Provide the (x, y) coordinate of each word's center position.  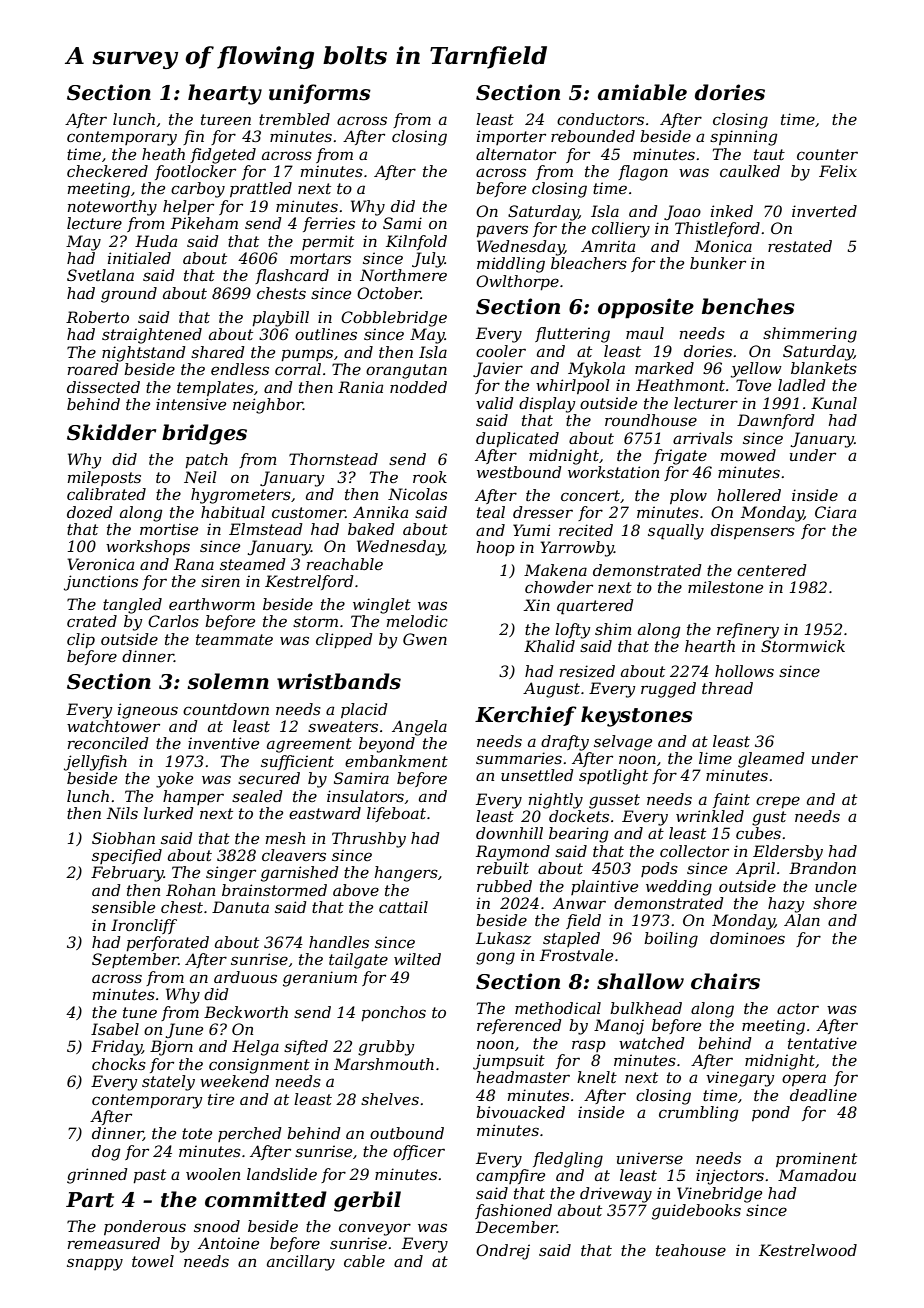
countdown (226, 709)
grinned (97, 1176)
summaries (519, 758)
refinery (748, 631)
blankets (824, 368)
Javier (498, 369)
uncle (836, 886)
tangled (132, 606)
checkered (107, 171)
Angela (419, 728)
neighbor (268, 406)
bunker (718, 263)
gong (495, 958)
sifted (306, 1047)
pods (659, 869)
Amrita (608, 246)
